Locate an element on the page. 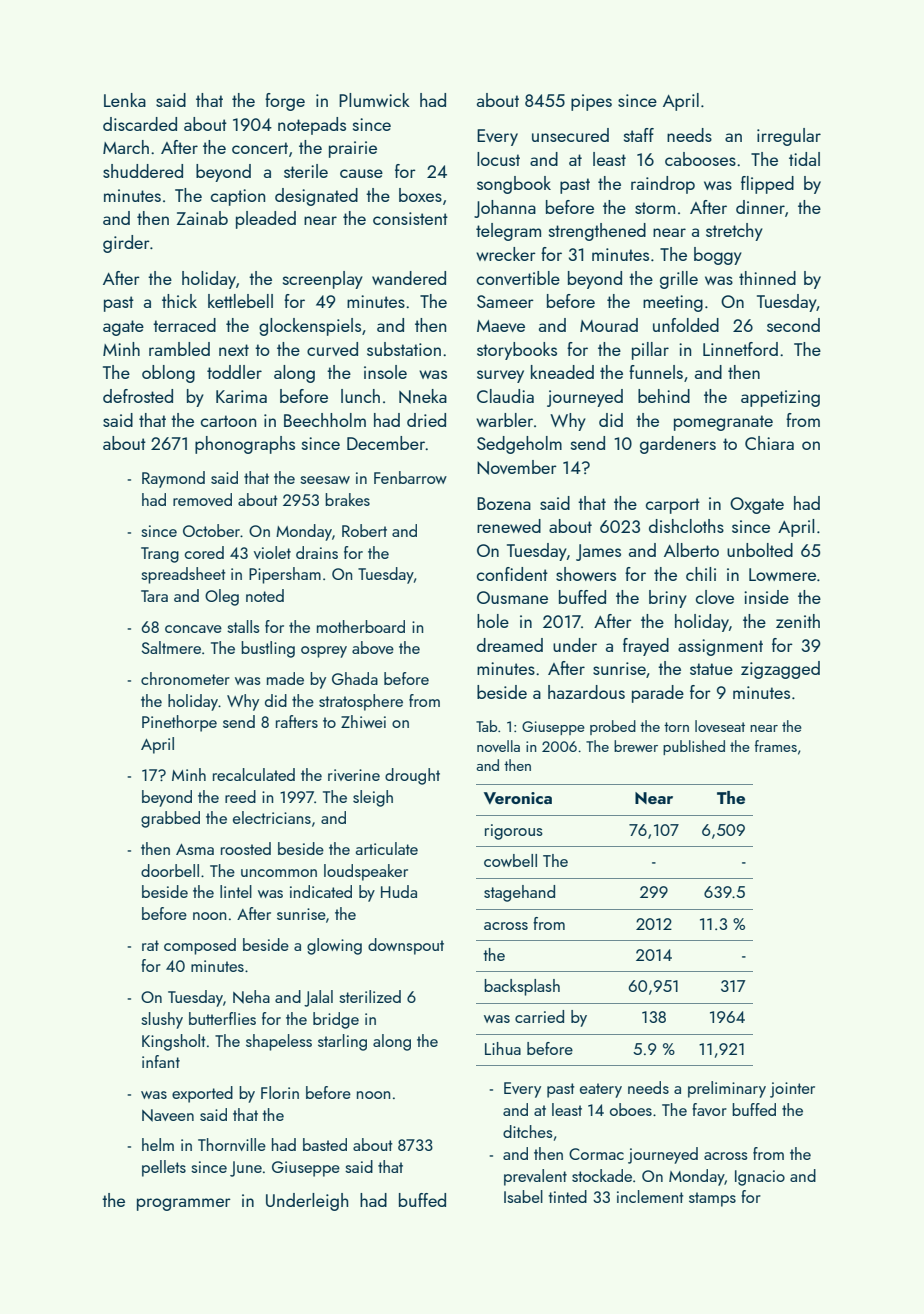  jointer is located at coordinates (792, 1090).
